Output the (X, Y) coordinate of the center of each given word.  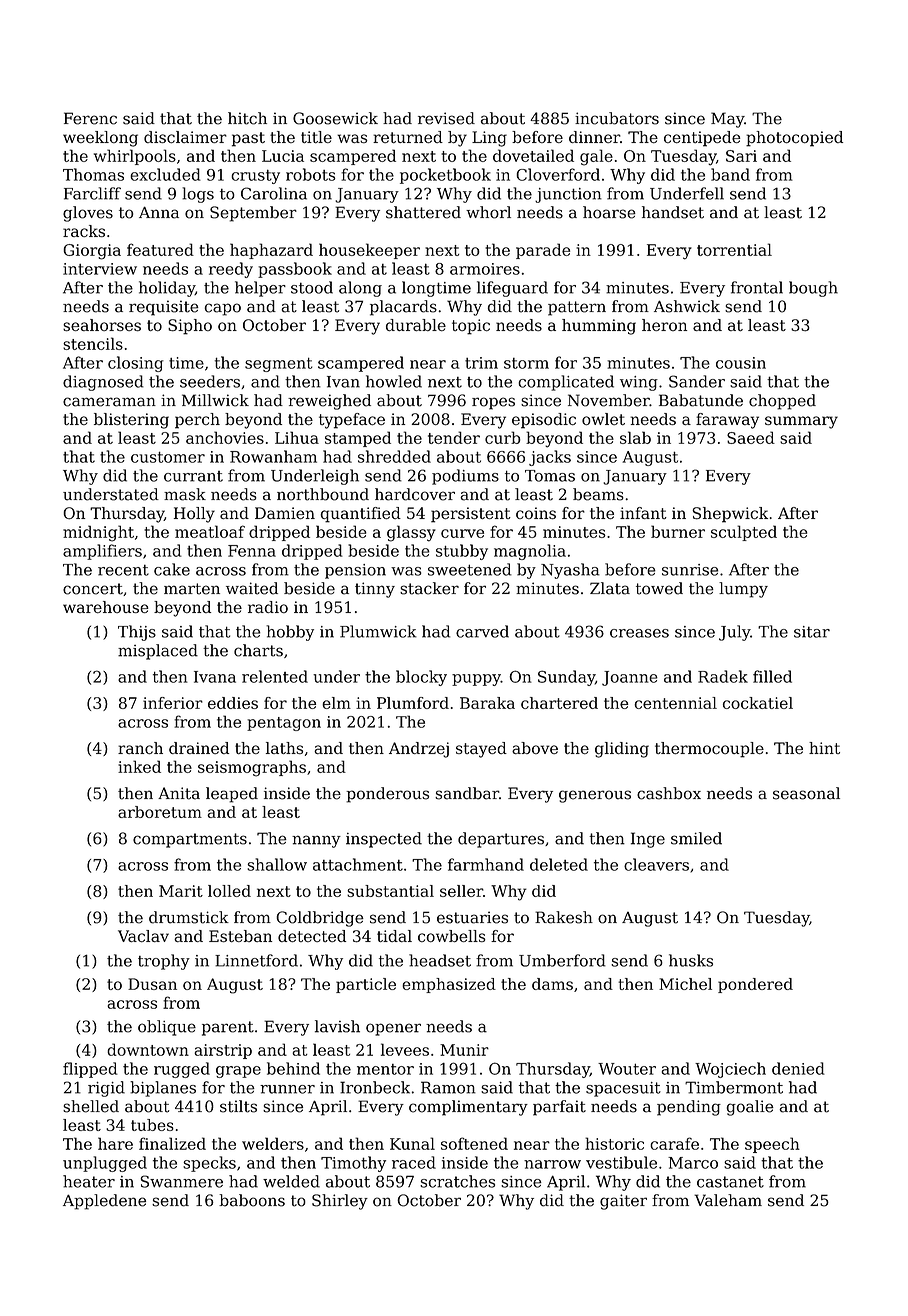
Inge (648, 840)
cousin (741, 363)
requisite (164, 308)
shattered (423, 212)
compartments (190, 840)
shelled (91, 1106)
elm (336, 703)
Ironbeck (375, 1087)
